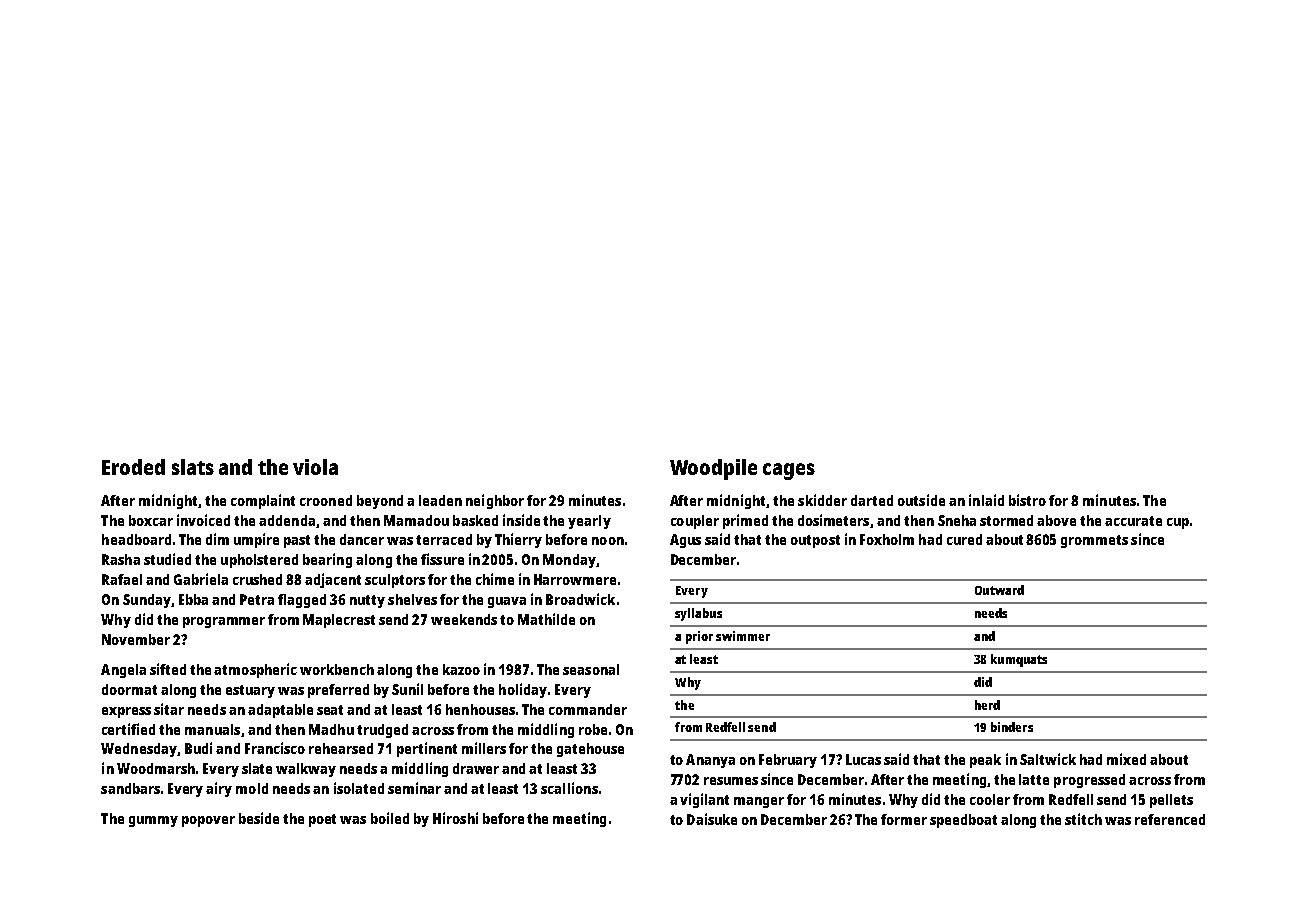  Describe the element at coordinates (331, 729) in the page. I see `Madhu` at that location.
